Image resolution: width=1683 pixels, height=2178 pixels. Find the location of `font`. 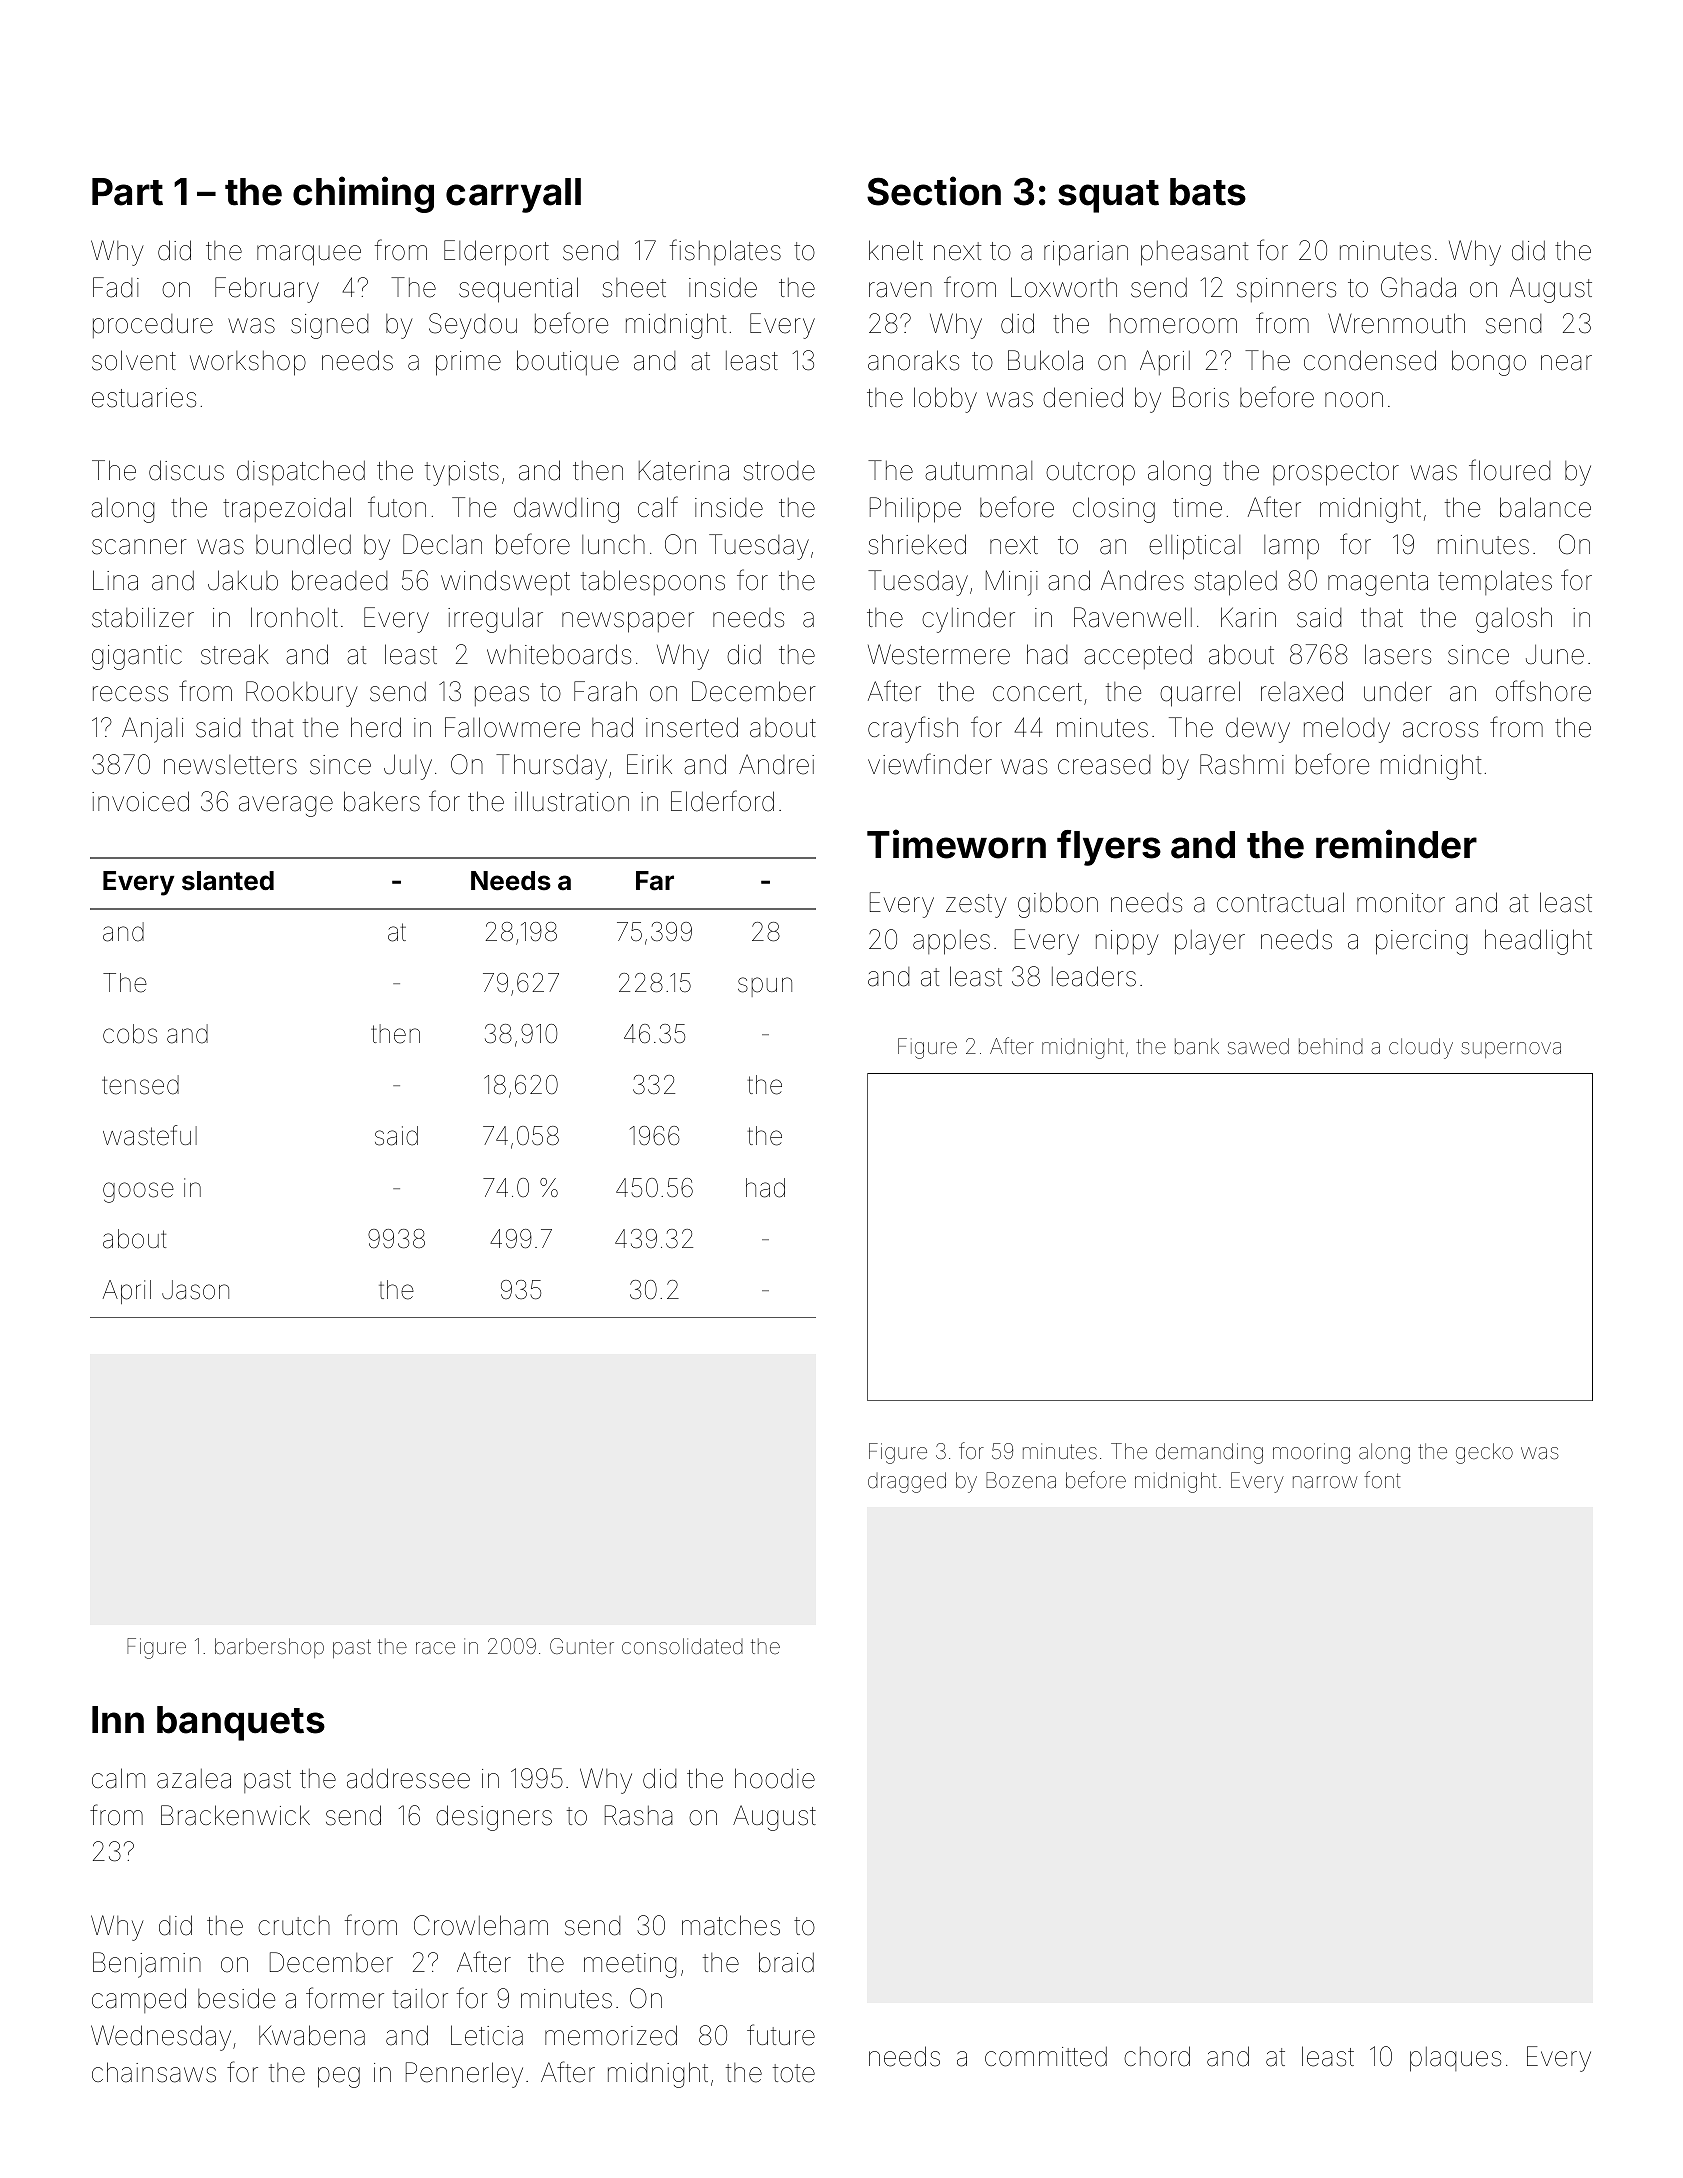

font is located at coordinates (1382, 1479).
